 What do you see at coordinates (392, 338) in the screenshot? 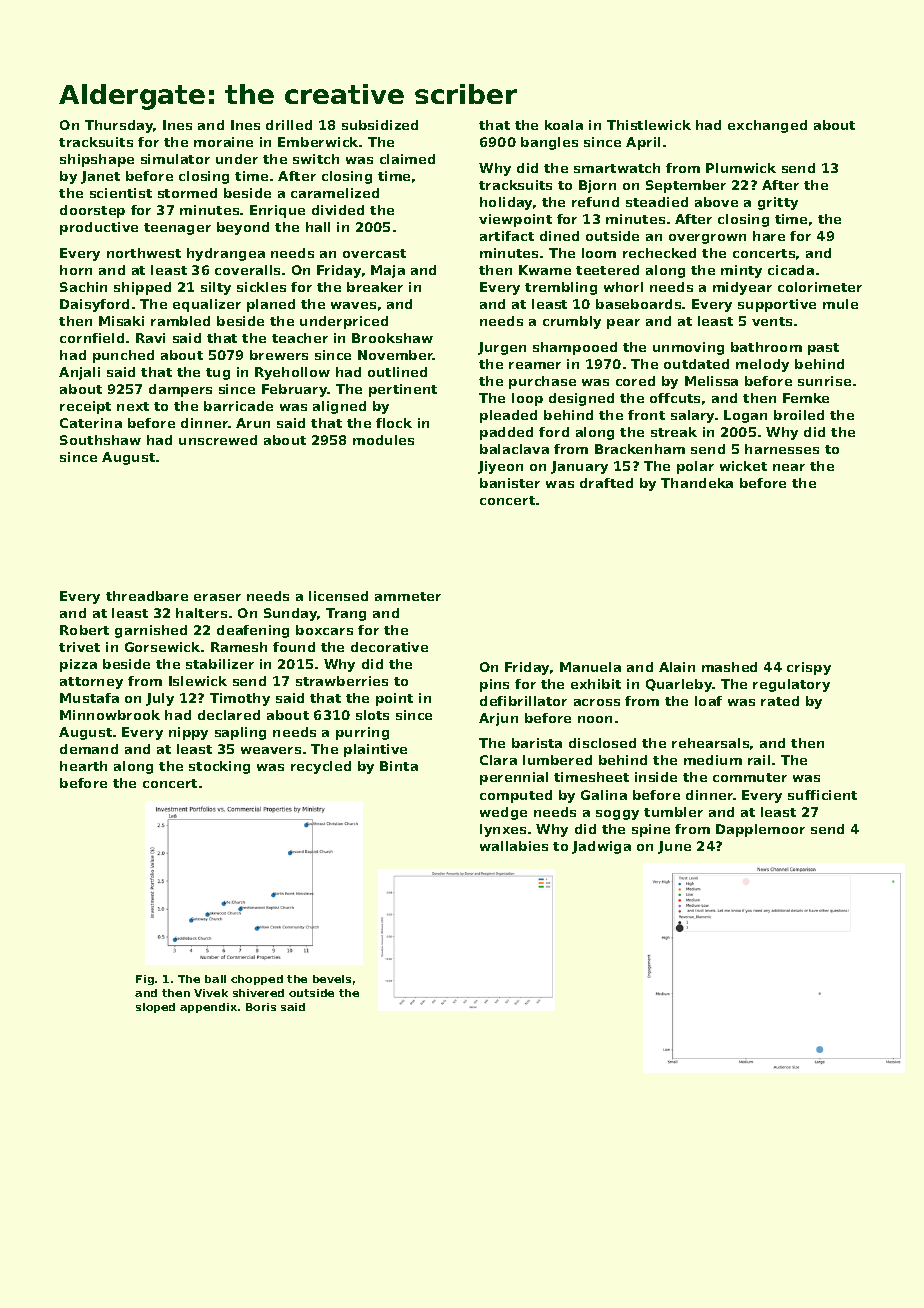
I see `Brookshaw` at bounding box center [392, 338].
